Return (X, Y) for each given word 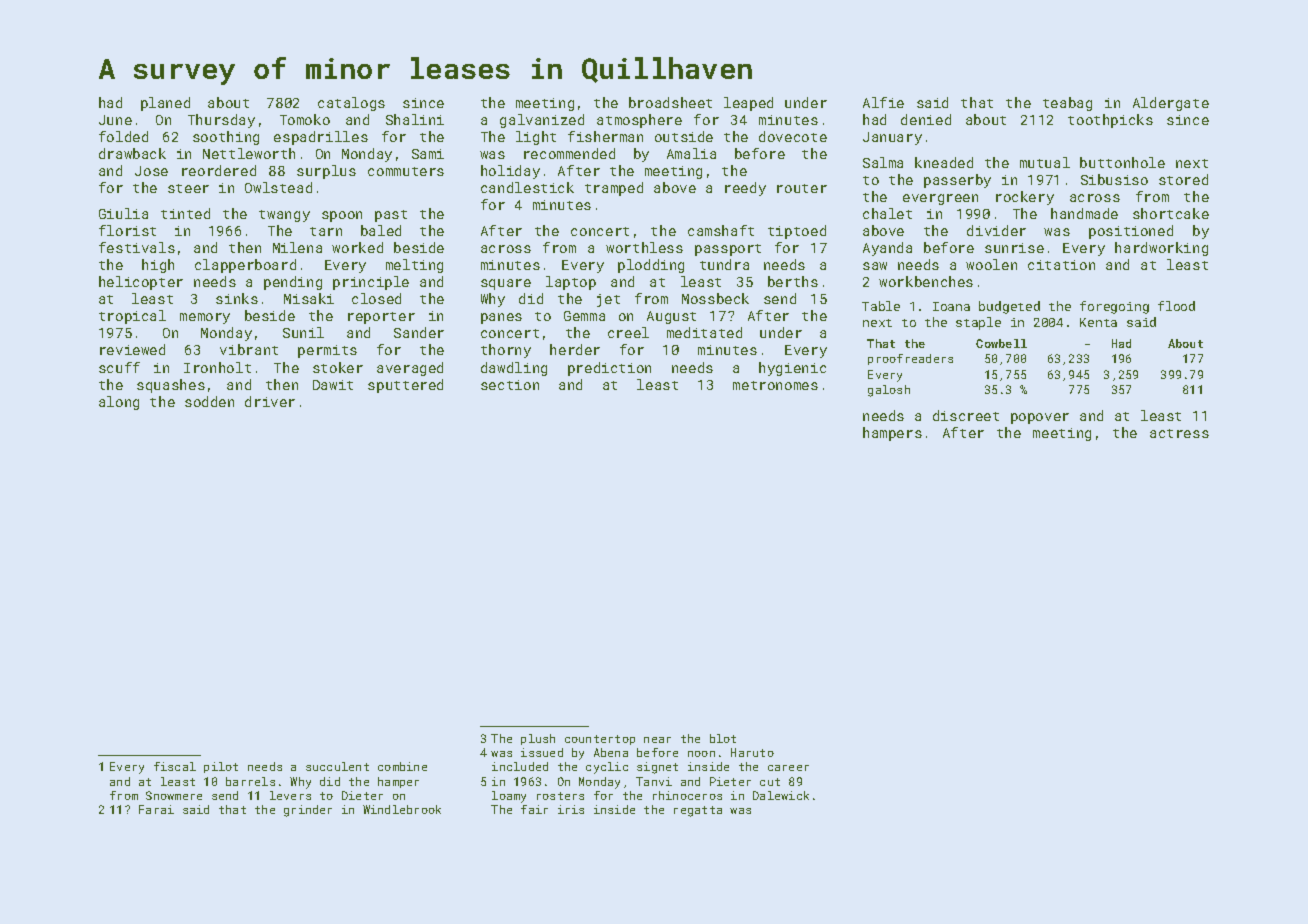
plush (538, 739)
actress (1179, 433)
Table (881, 306)
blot (723, 738)
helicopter (141, 283)
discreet (966, 415)
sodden (209, 401)
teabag (1067, 104)
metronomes (775, 385)
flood (1176, 306)
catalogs (351, 104)
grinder (308, 811)
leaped (748, 104)
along (119, 403)
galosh (889, 391)
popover (1040, 418)
